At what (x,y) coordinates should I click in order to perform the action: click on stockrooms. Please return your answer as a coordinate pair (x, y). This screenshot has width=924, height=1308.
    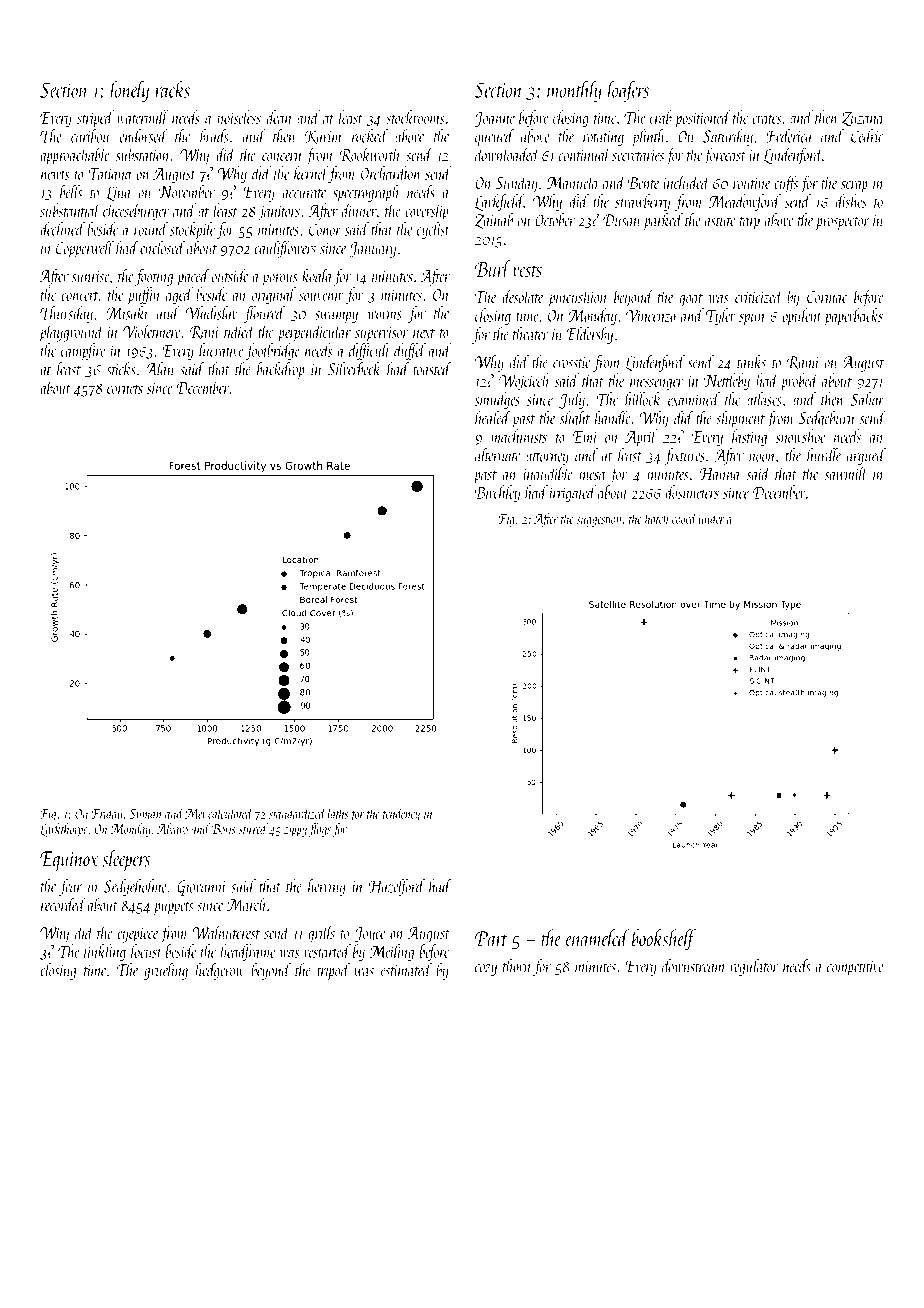
    Looking at the image, I should click on (415, 117).
